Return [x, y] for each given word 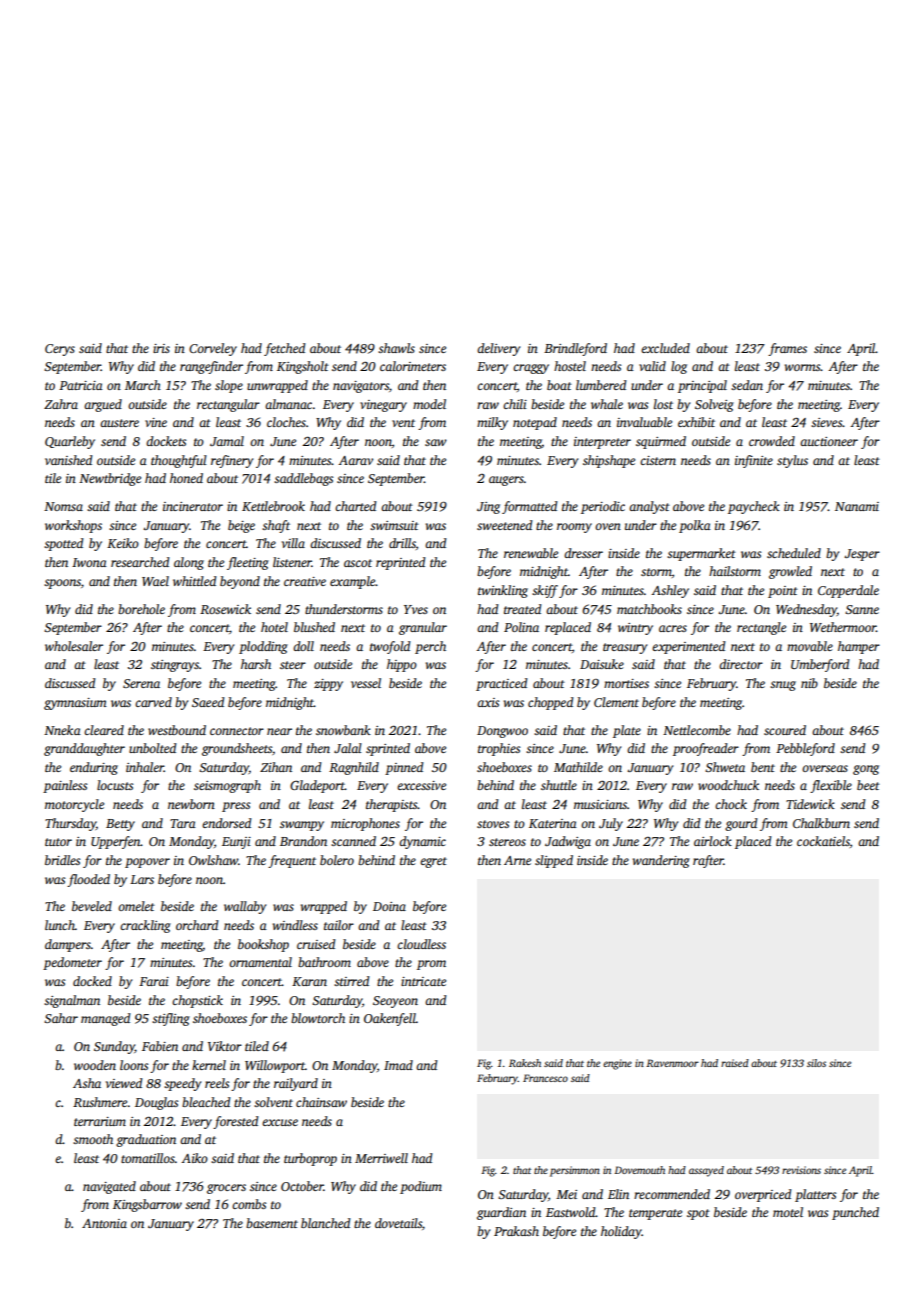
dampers [68, 945]
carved [153, 702]
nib [809, 683]
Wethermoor [843, 627]
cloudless [421, 944]
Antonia [104, 1223]
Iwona [89, 562]
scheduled [794, 553]
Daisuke [602, 664]
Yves [416, 609]
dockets [166, 441]
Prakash [516, 1231]
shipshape [609, 461]
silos [816, 1063]
